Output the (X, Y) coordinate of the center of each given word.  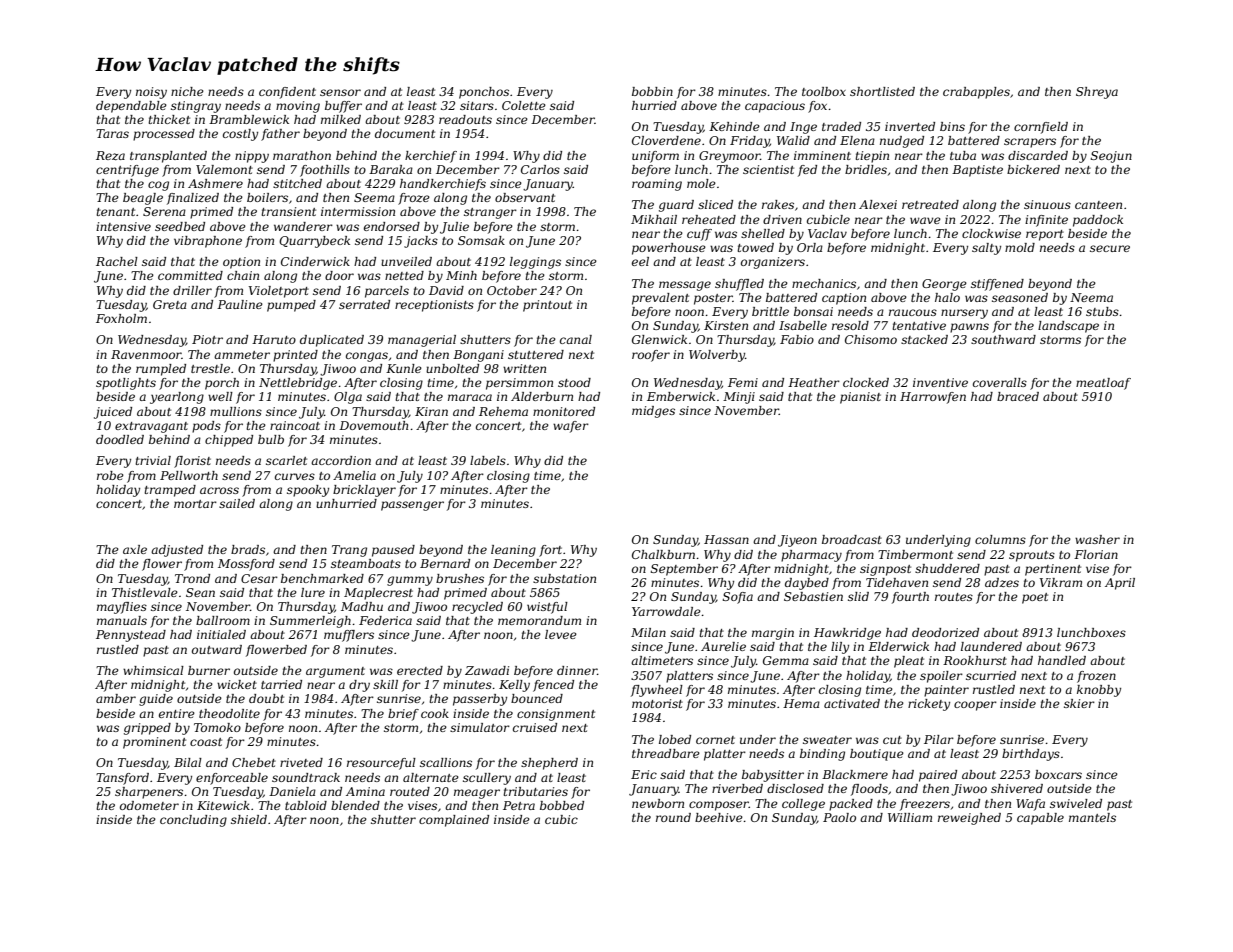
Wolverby (717, 356)
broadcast (852, 539)
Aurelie (723, 646)
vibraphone (208, 242)
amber (116, 698)
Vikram (1061, 582)
